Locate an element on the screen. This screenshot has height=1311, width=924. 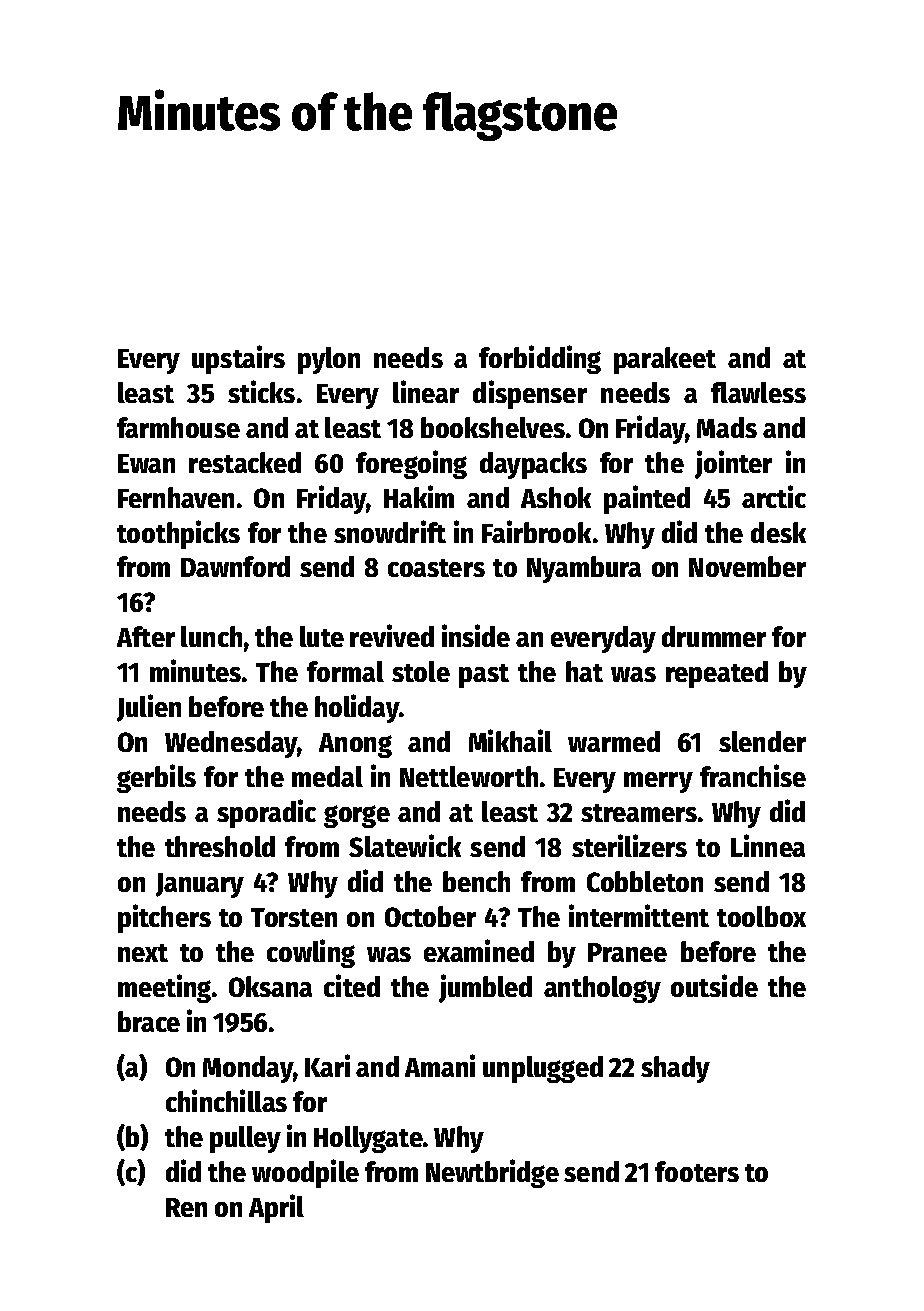
Dawnford is located at coordinates (235, 566).
